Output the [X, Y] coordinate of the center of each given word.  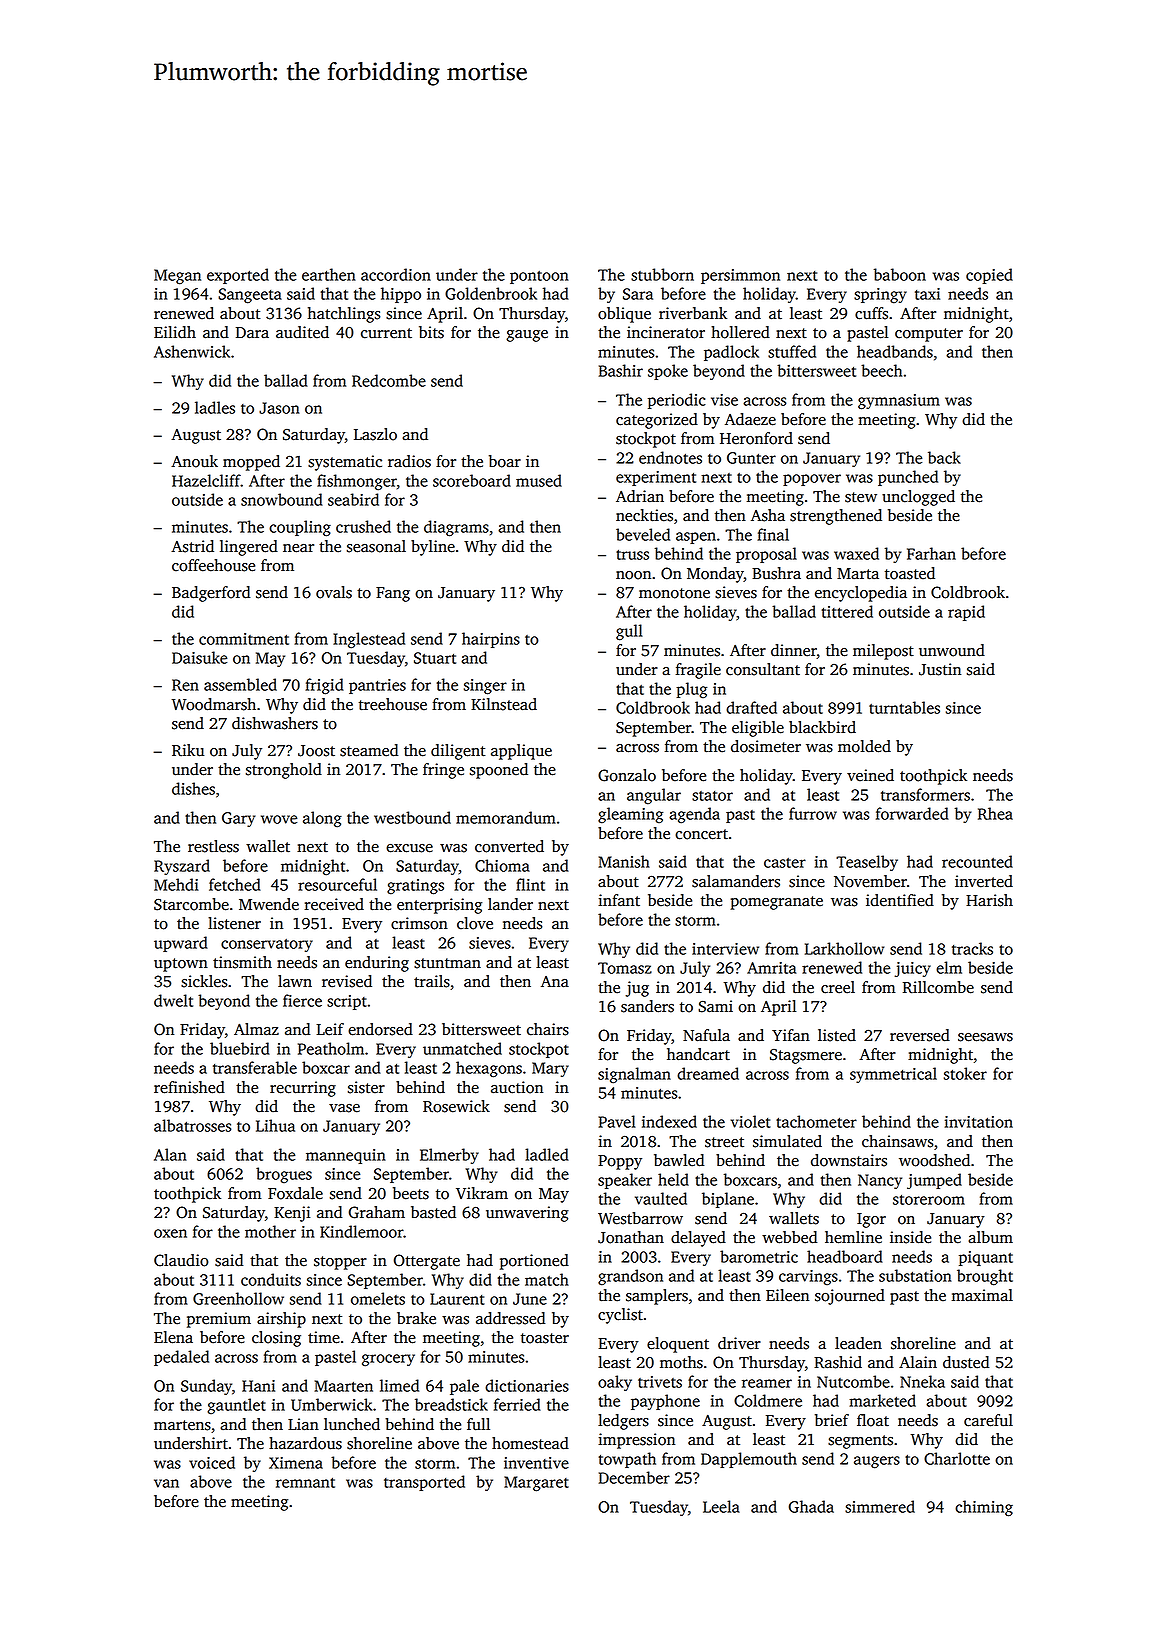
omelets [378, 1298]
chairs [548, 1029]
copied [989, 276]
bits [431, 332]
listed [837, 1035]
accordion [396, 274]
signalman [634, 1075]
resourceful [337, 884]
